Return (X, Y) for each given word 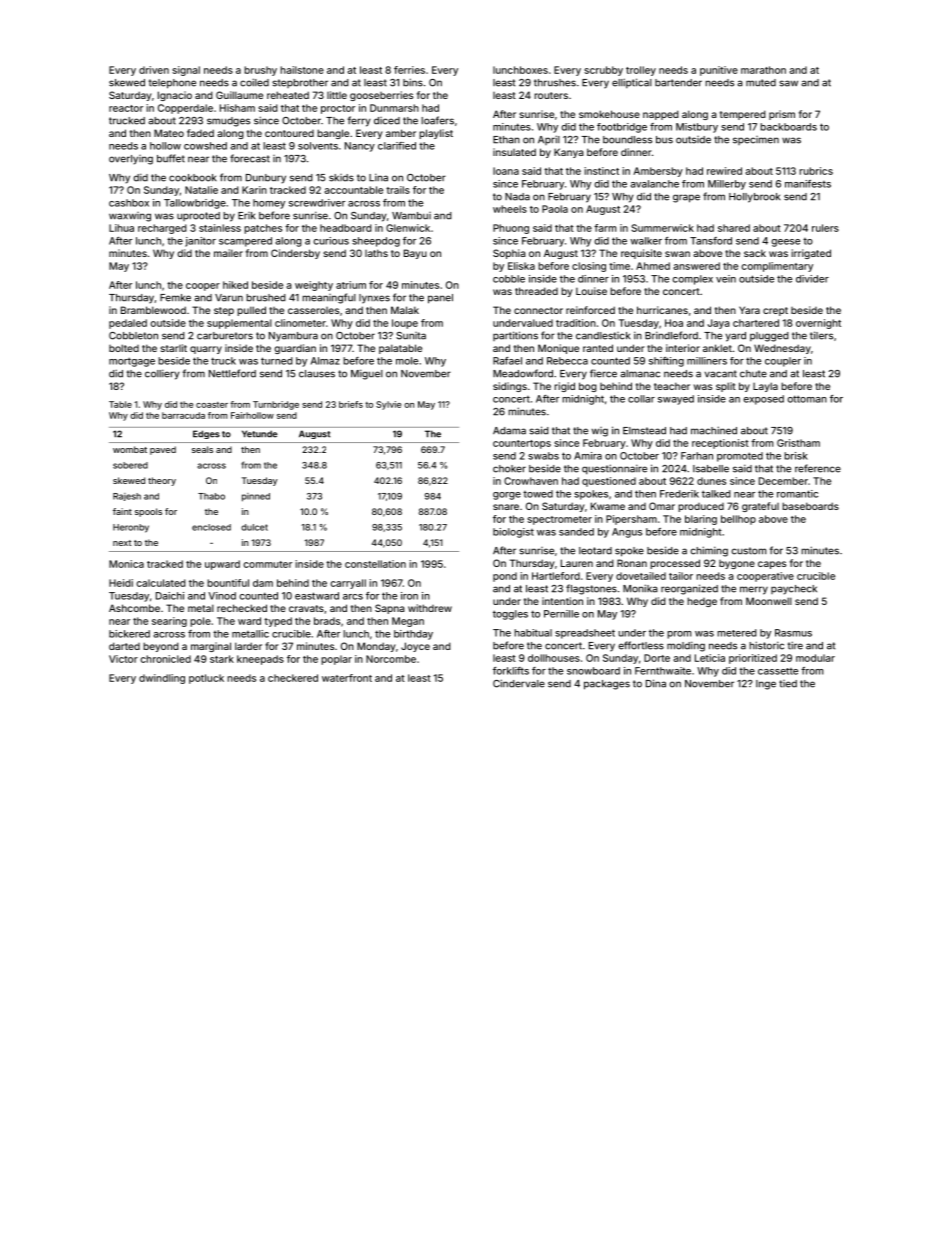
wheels (510, 209)
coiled (254, 82)
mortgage (132, 362)
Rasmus (793, 633)
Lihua (121, 228)
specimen (756, 140)
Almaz (325, 361)
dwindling (162, 679)
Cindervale (519, 683)
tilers (821, 335)
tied (788, 684)
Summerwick (662, 228)
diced (387, 121)
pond (505, 577)
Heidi (121, 583)
